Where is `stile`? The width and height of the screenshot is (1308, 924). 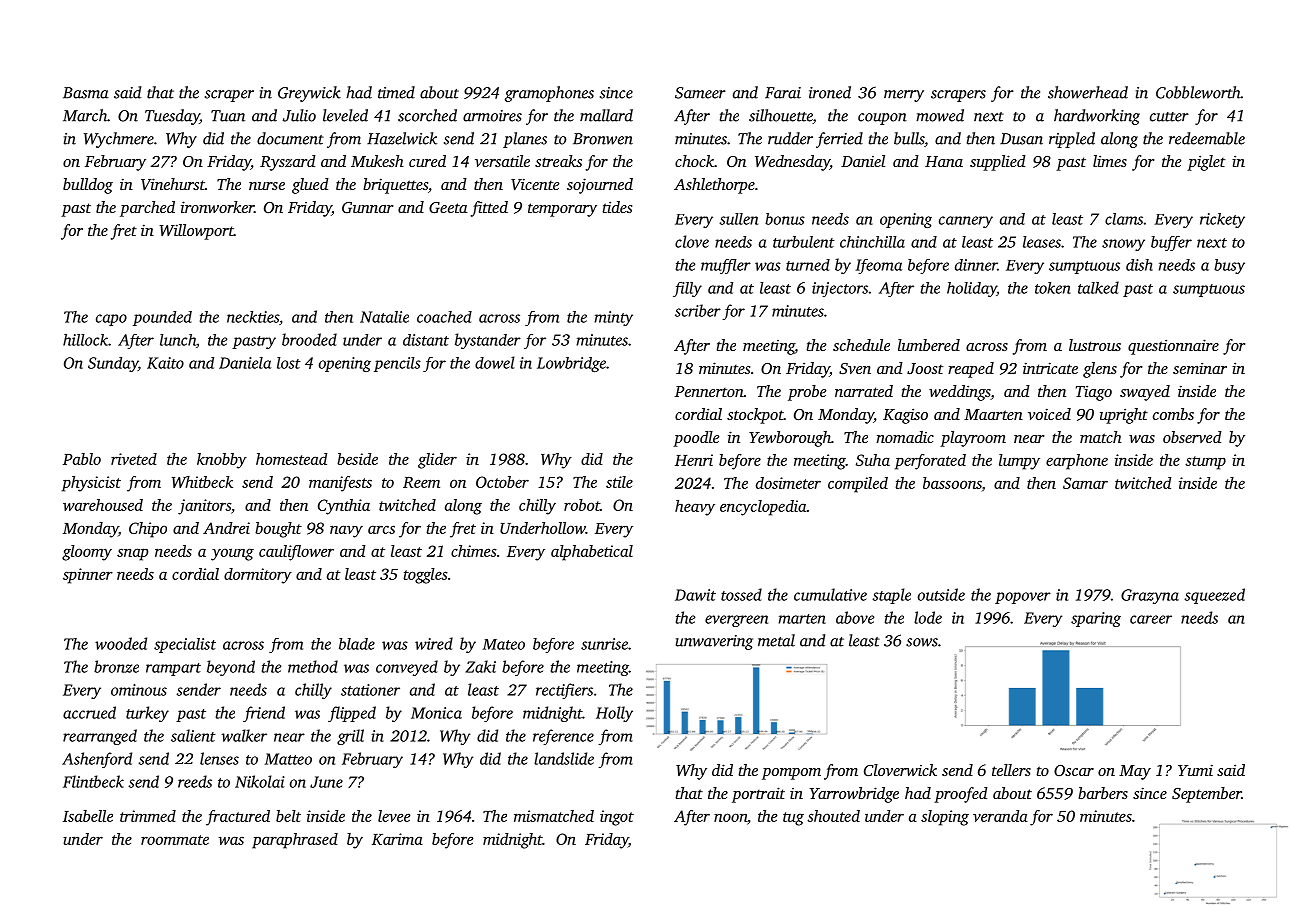 stile is located at coordinates (619, 482).
